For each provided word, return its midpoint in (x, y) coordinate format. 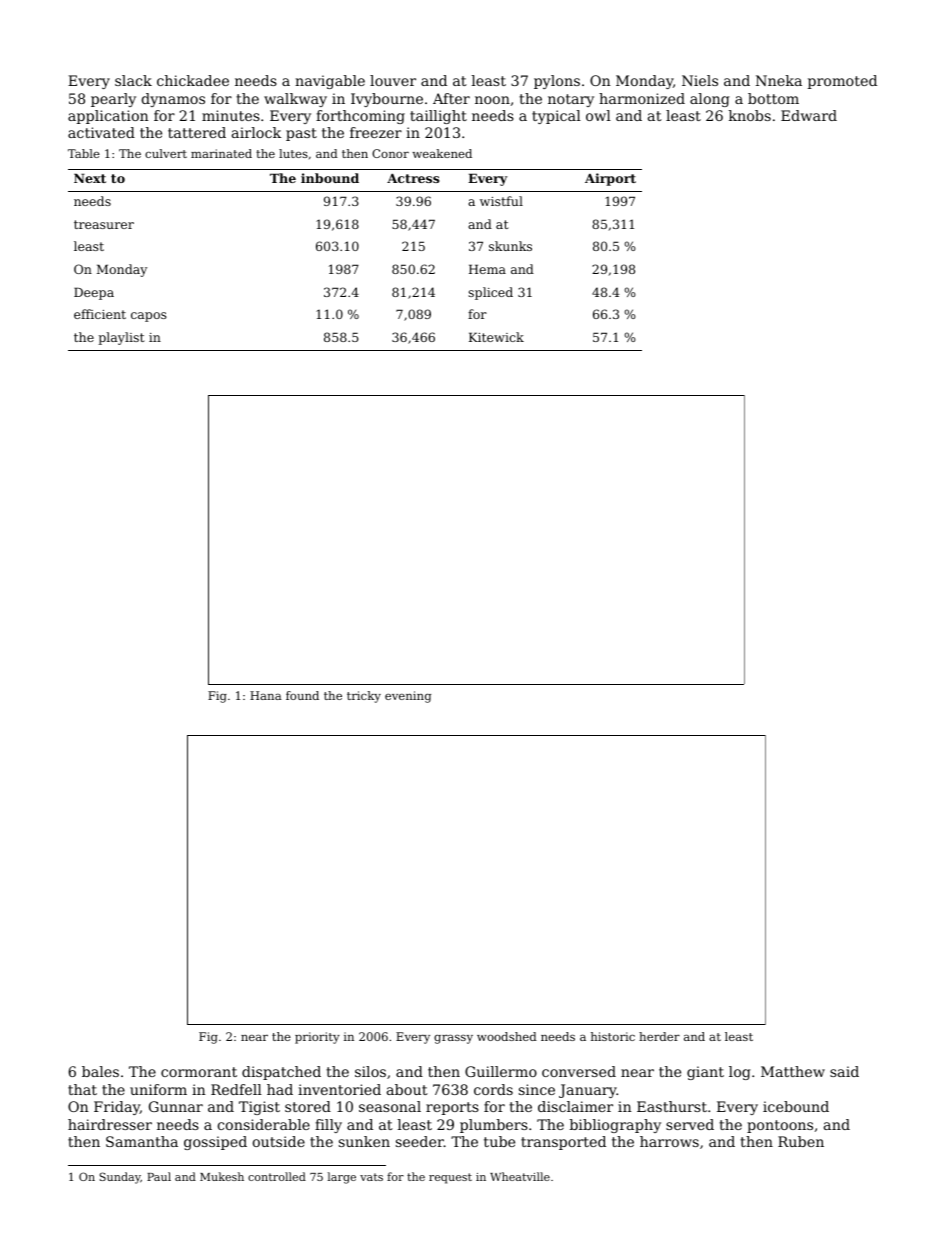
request (450, 1178)
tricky (364, 697)
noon (492, 100)
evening (408, 697)
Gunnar (176, 1106)
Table (84, 153)
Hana (266, 695)
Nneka (779, 80)
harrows (669, 1141)
